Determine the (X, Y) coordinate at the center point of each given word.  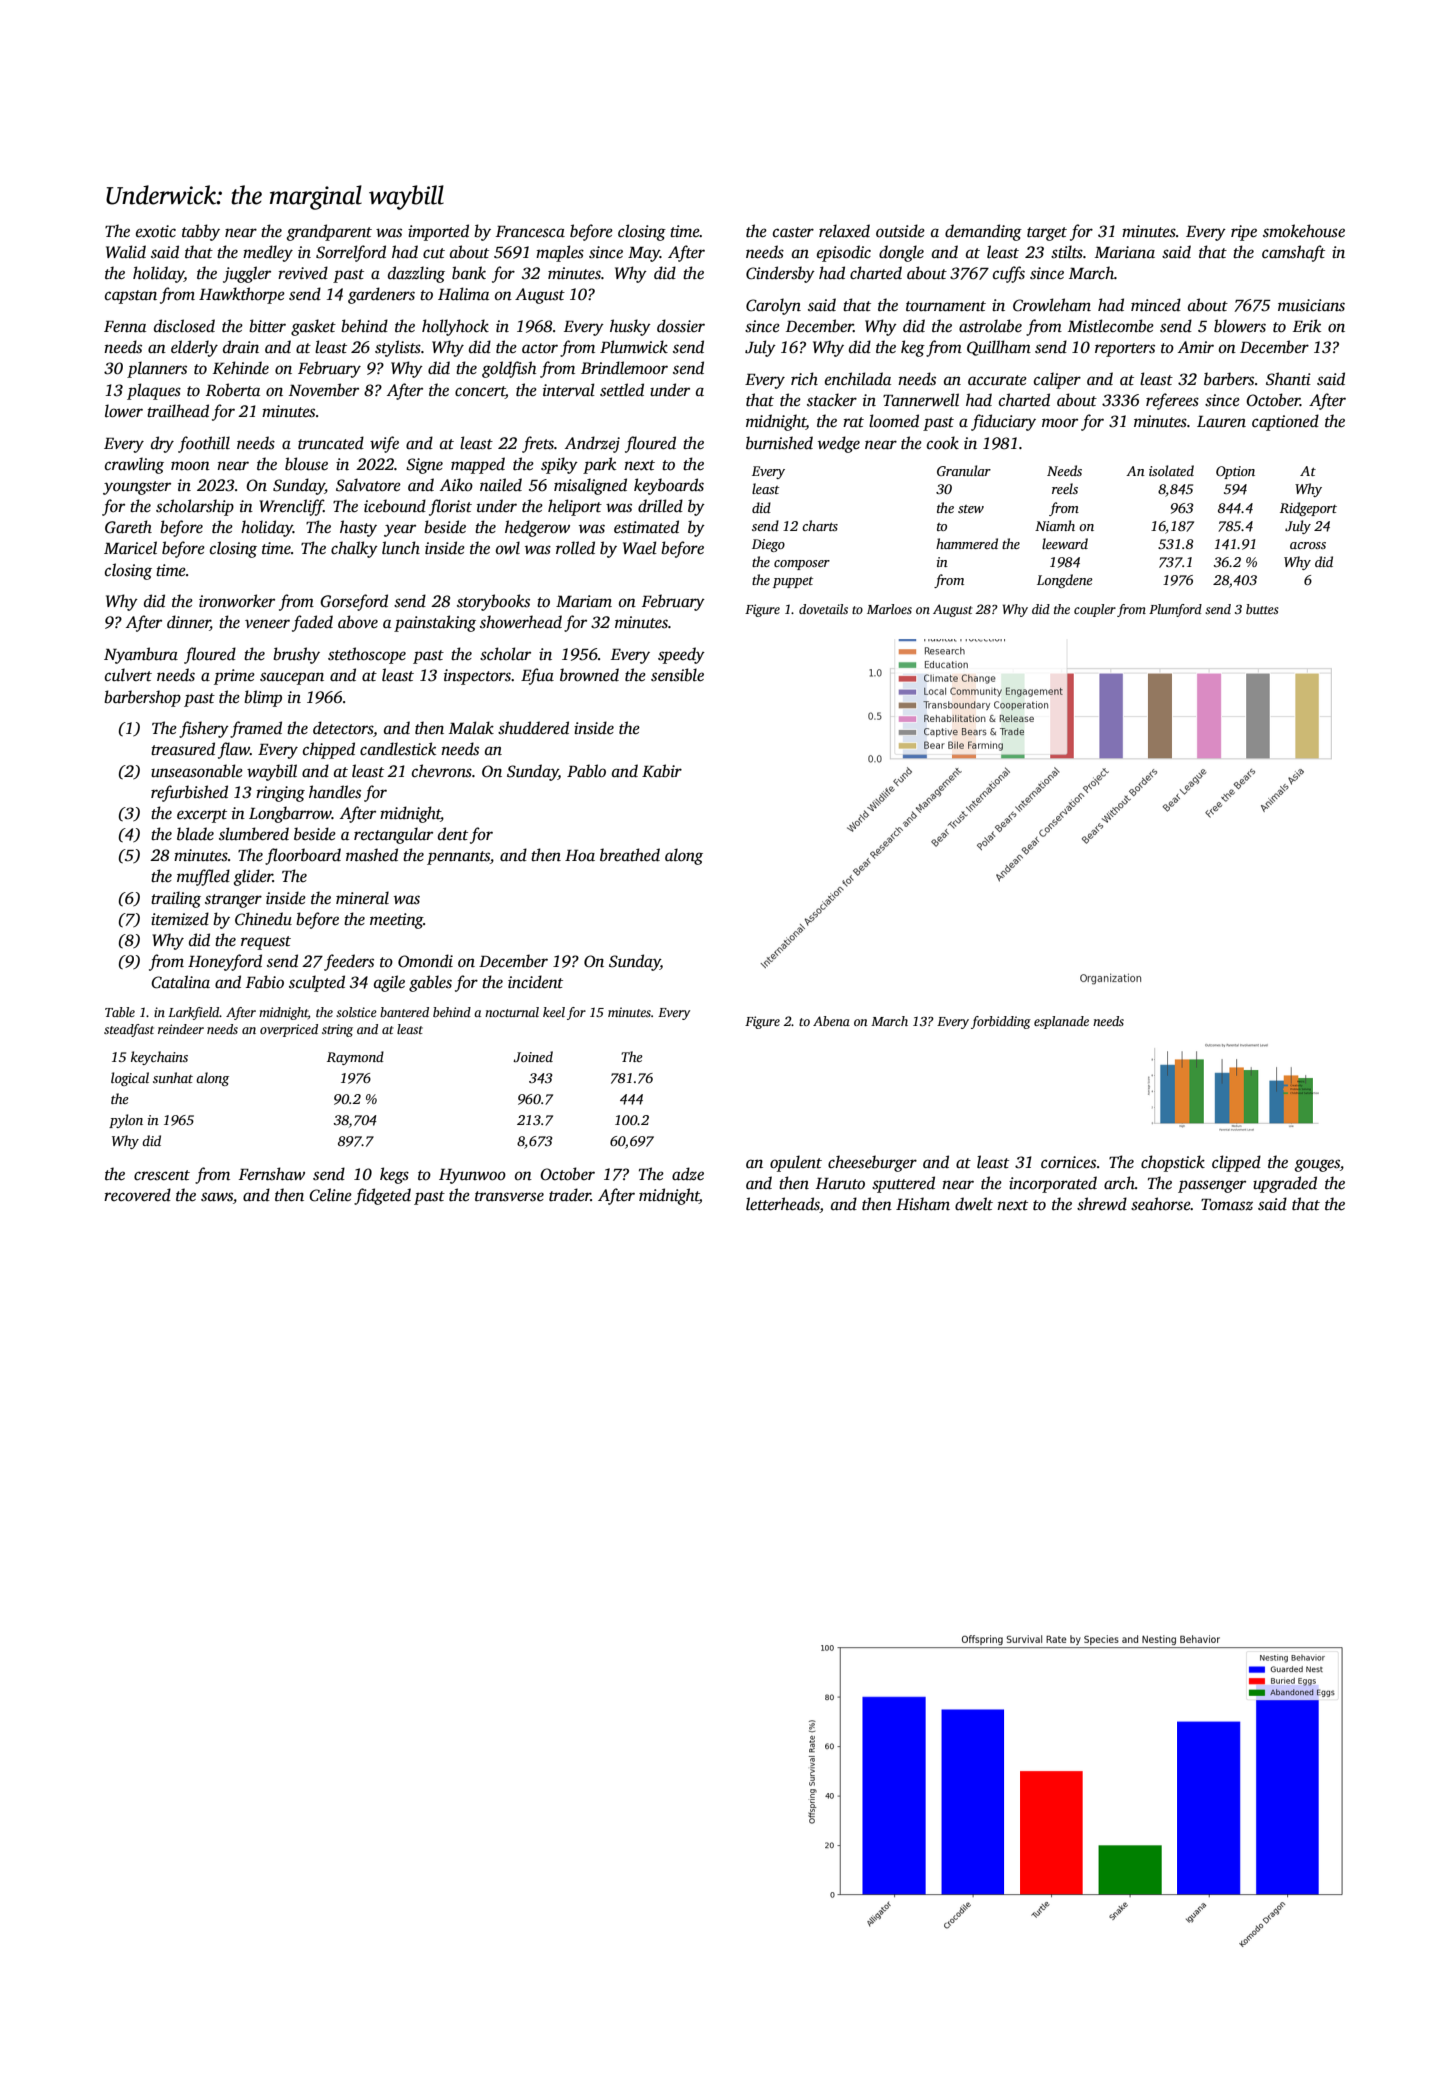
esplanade (1061, 1022)
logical (130, 1079)
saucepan (292, 678)
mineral (362, 898)
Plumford (1175, 610)
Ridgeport (1308, 509)
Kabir (662, 771)
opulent (796, 1163)
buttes (1262, 609)
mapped (478, 465)
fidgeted (382, 1196)
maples (560, 253)
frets (538, 444)
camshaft (1293, 253)
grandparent (329, 232)
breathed (630, 855)
